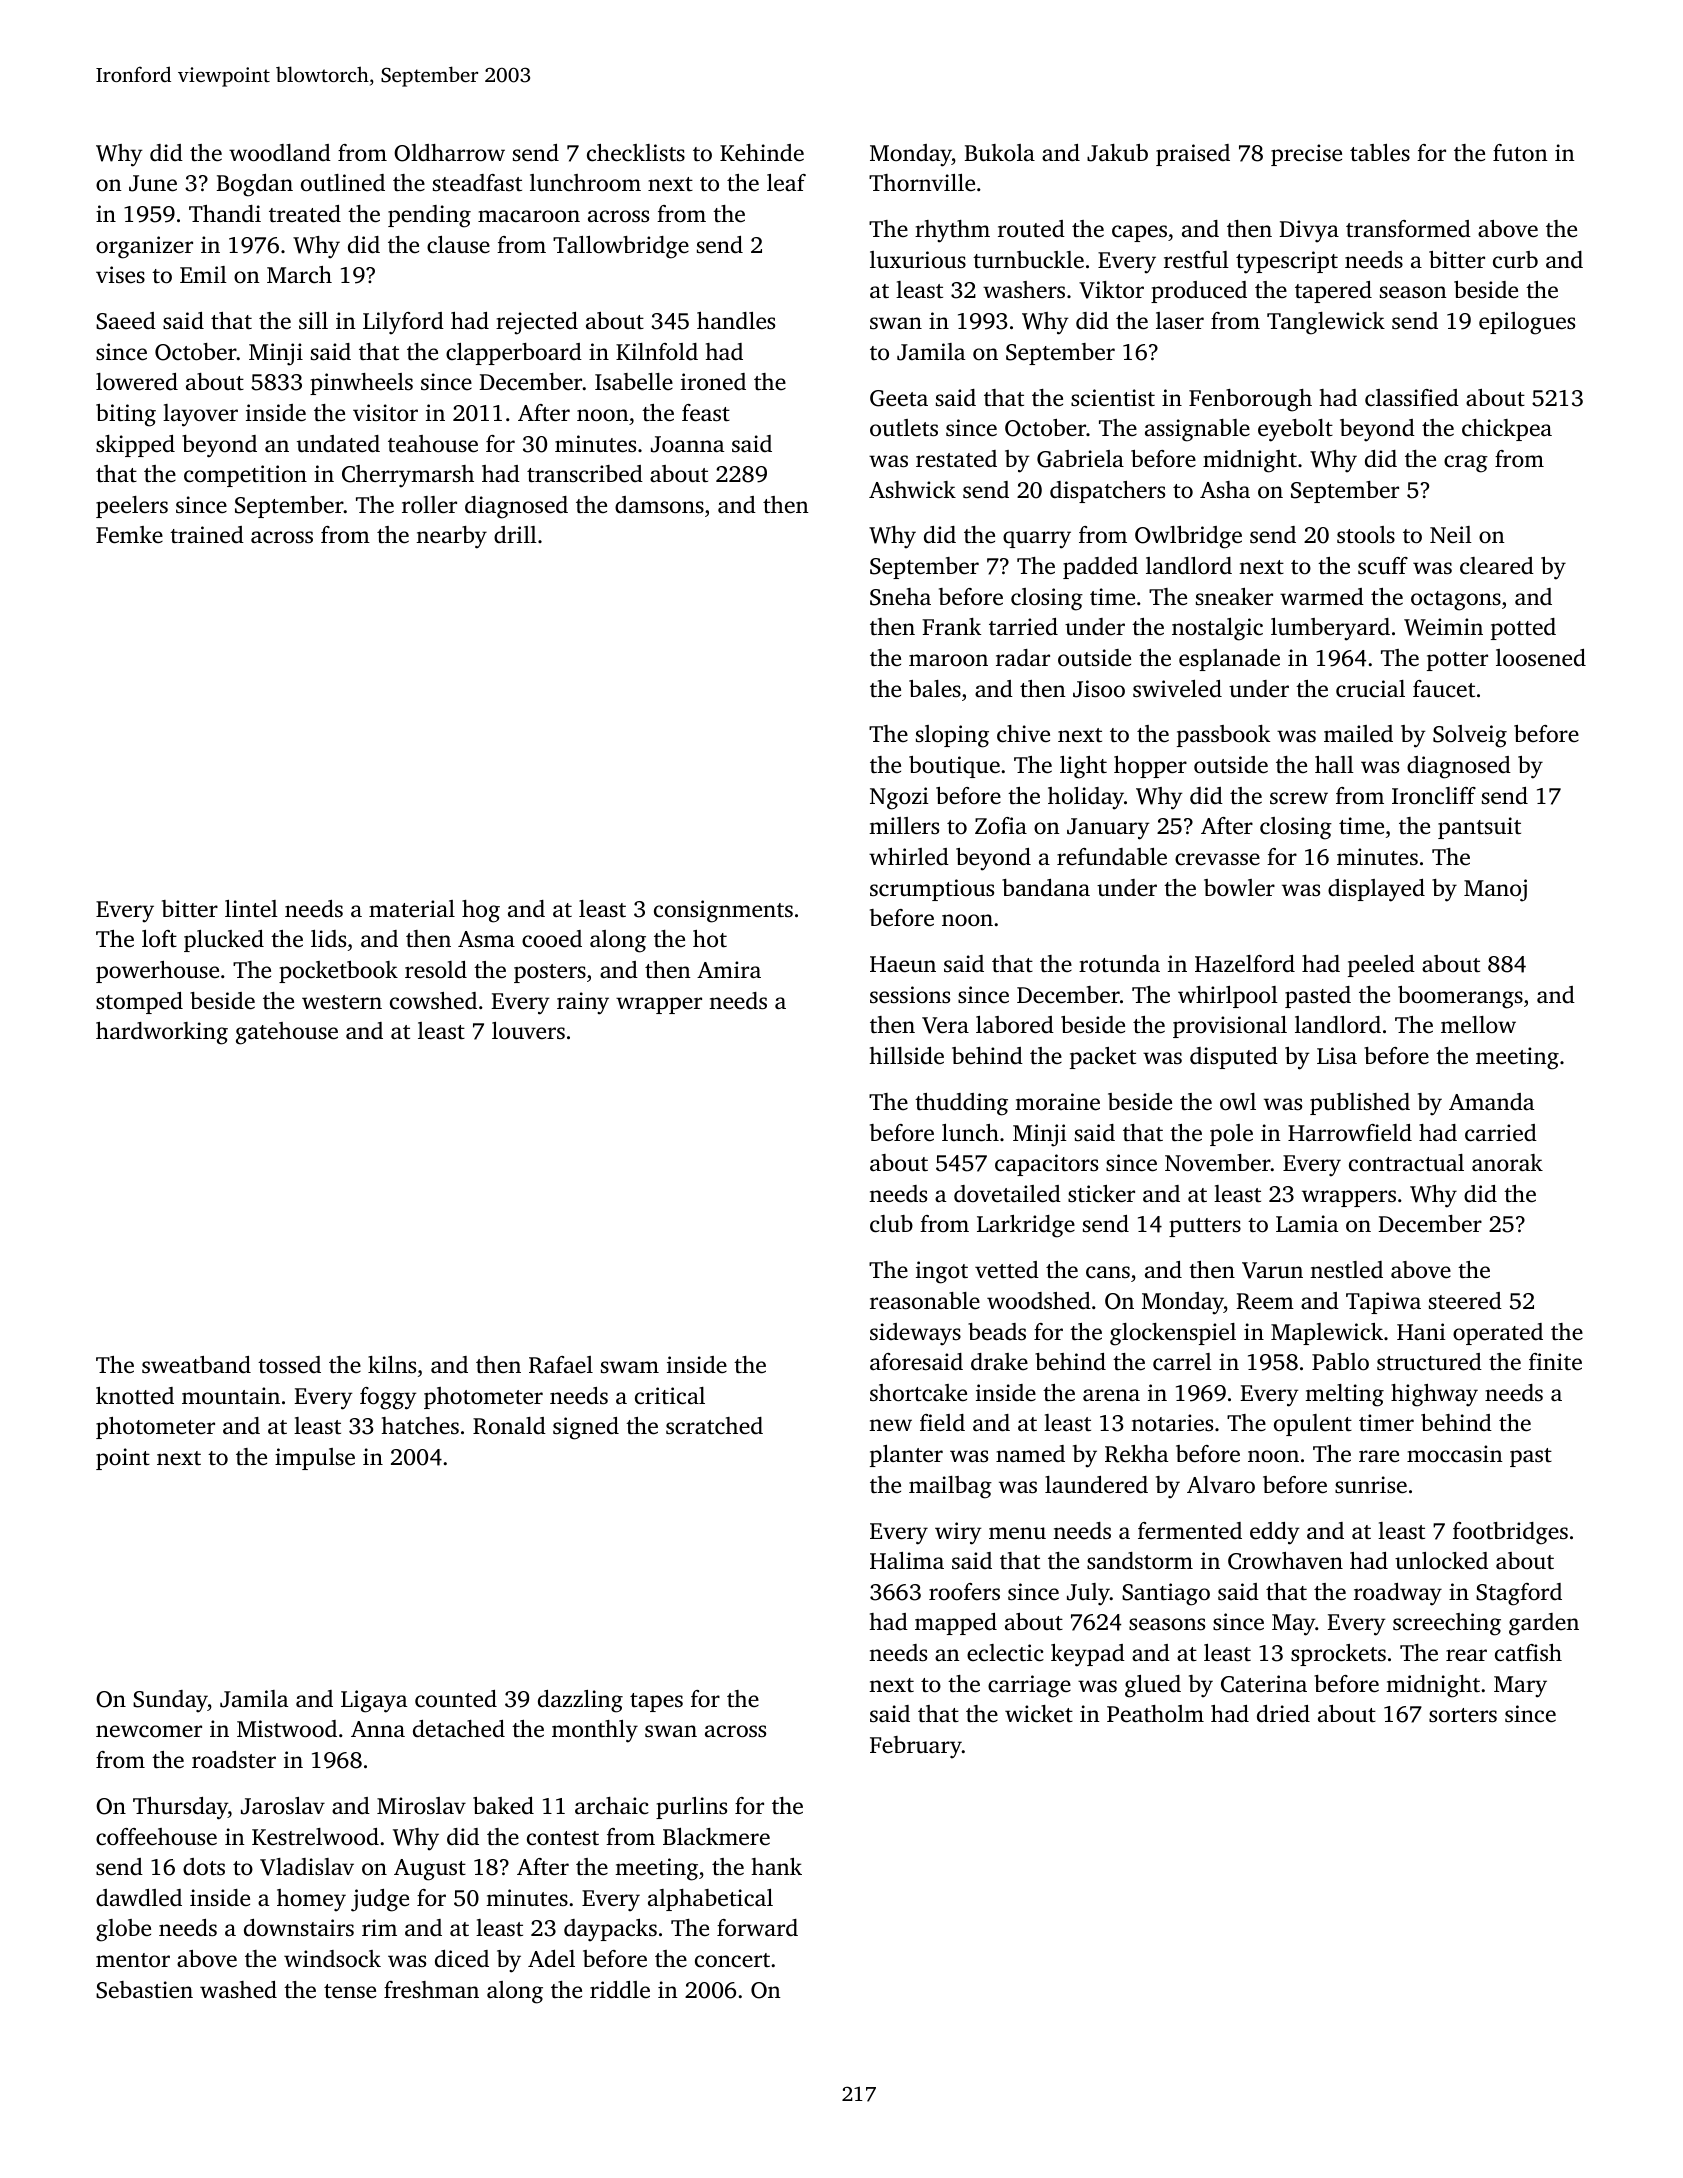 The height and width of the page is (2178, 1683). What do you see at coordinates (621, 247) in the page?
I see `Tallowbridge` at bounding box center [621, 247].
